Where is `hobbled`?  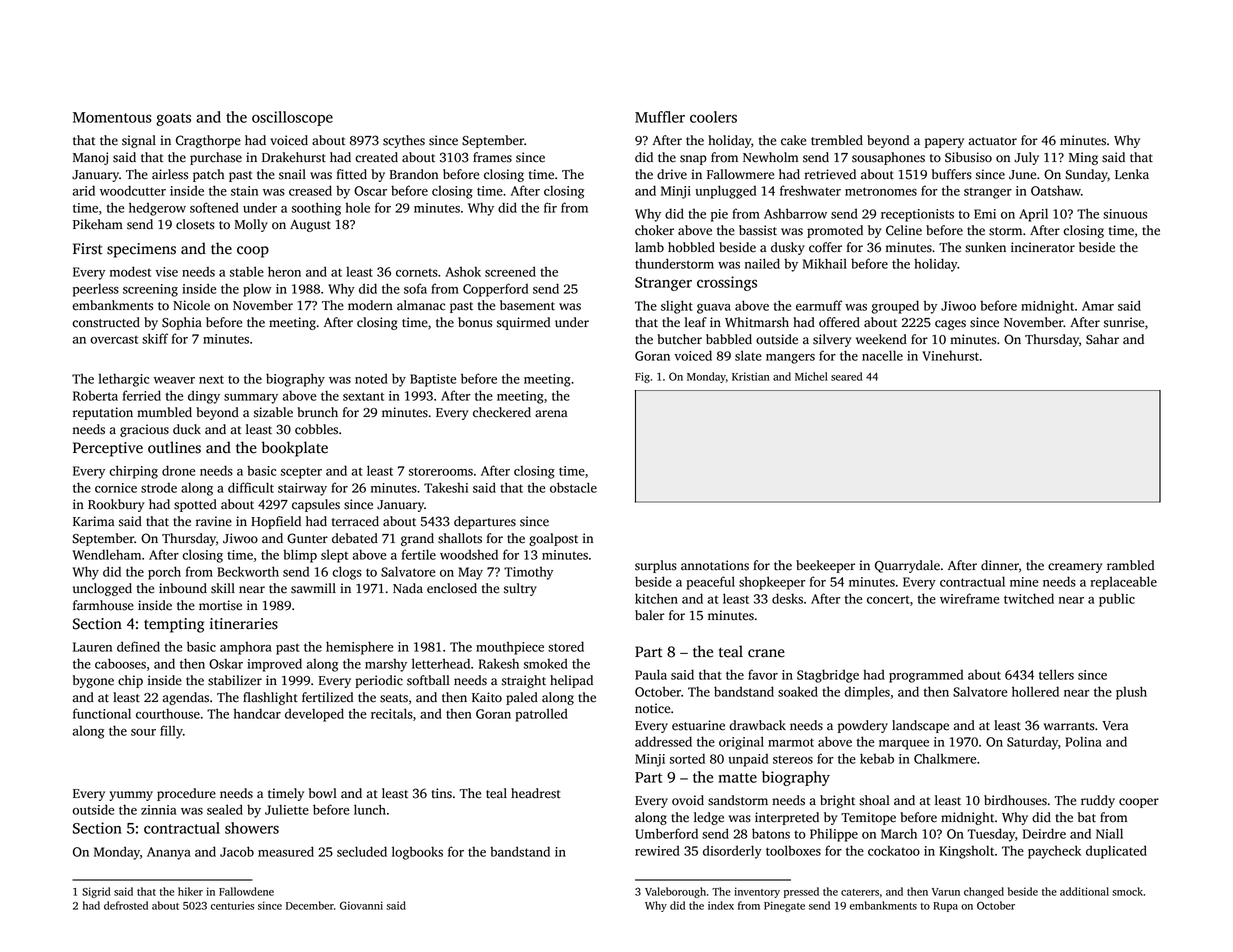
hobbled is located at coordinates (691, 247).
